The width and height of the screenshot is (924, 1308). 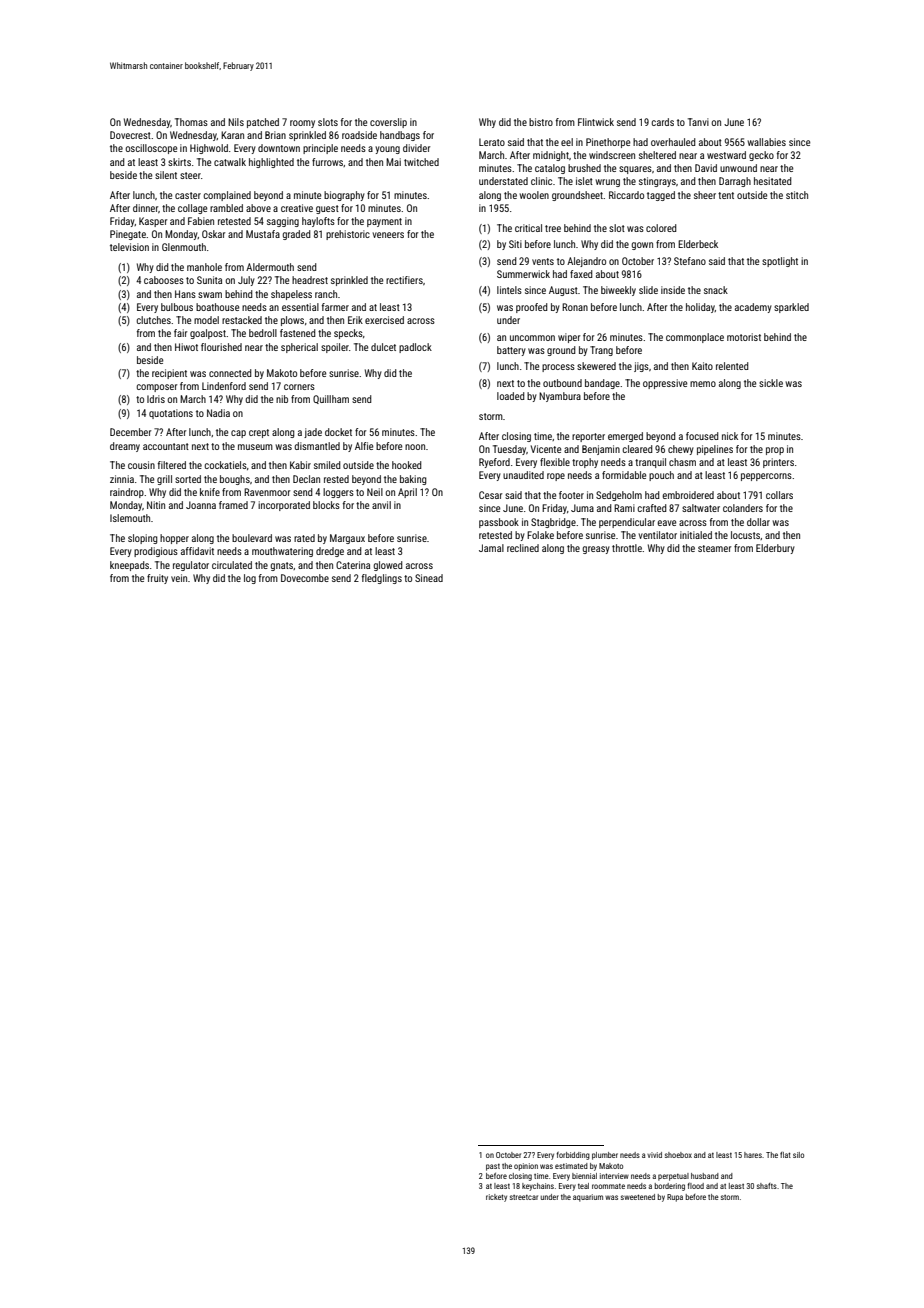 What do you see at coordinates (775, 549) in the screenshot?
I see `Elderbury` at bounding box center [775, 549].
